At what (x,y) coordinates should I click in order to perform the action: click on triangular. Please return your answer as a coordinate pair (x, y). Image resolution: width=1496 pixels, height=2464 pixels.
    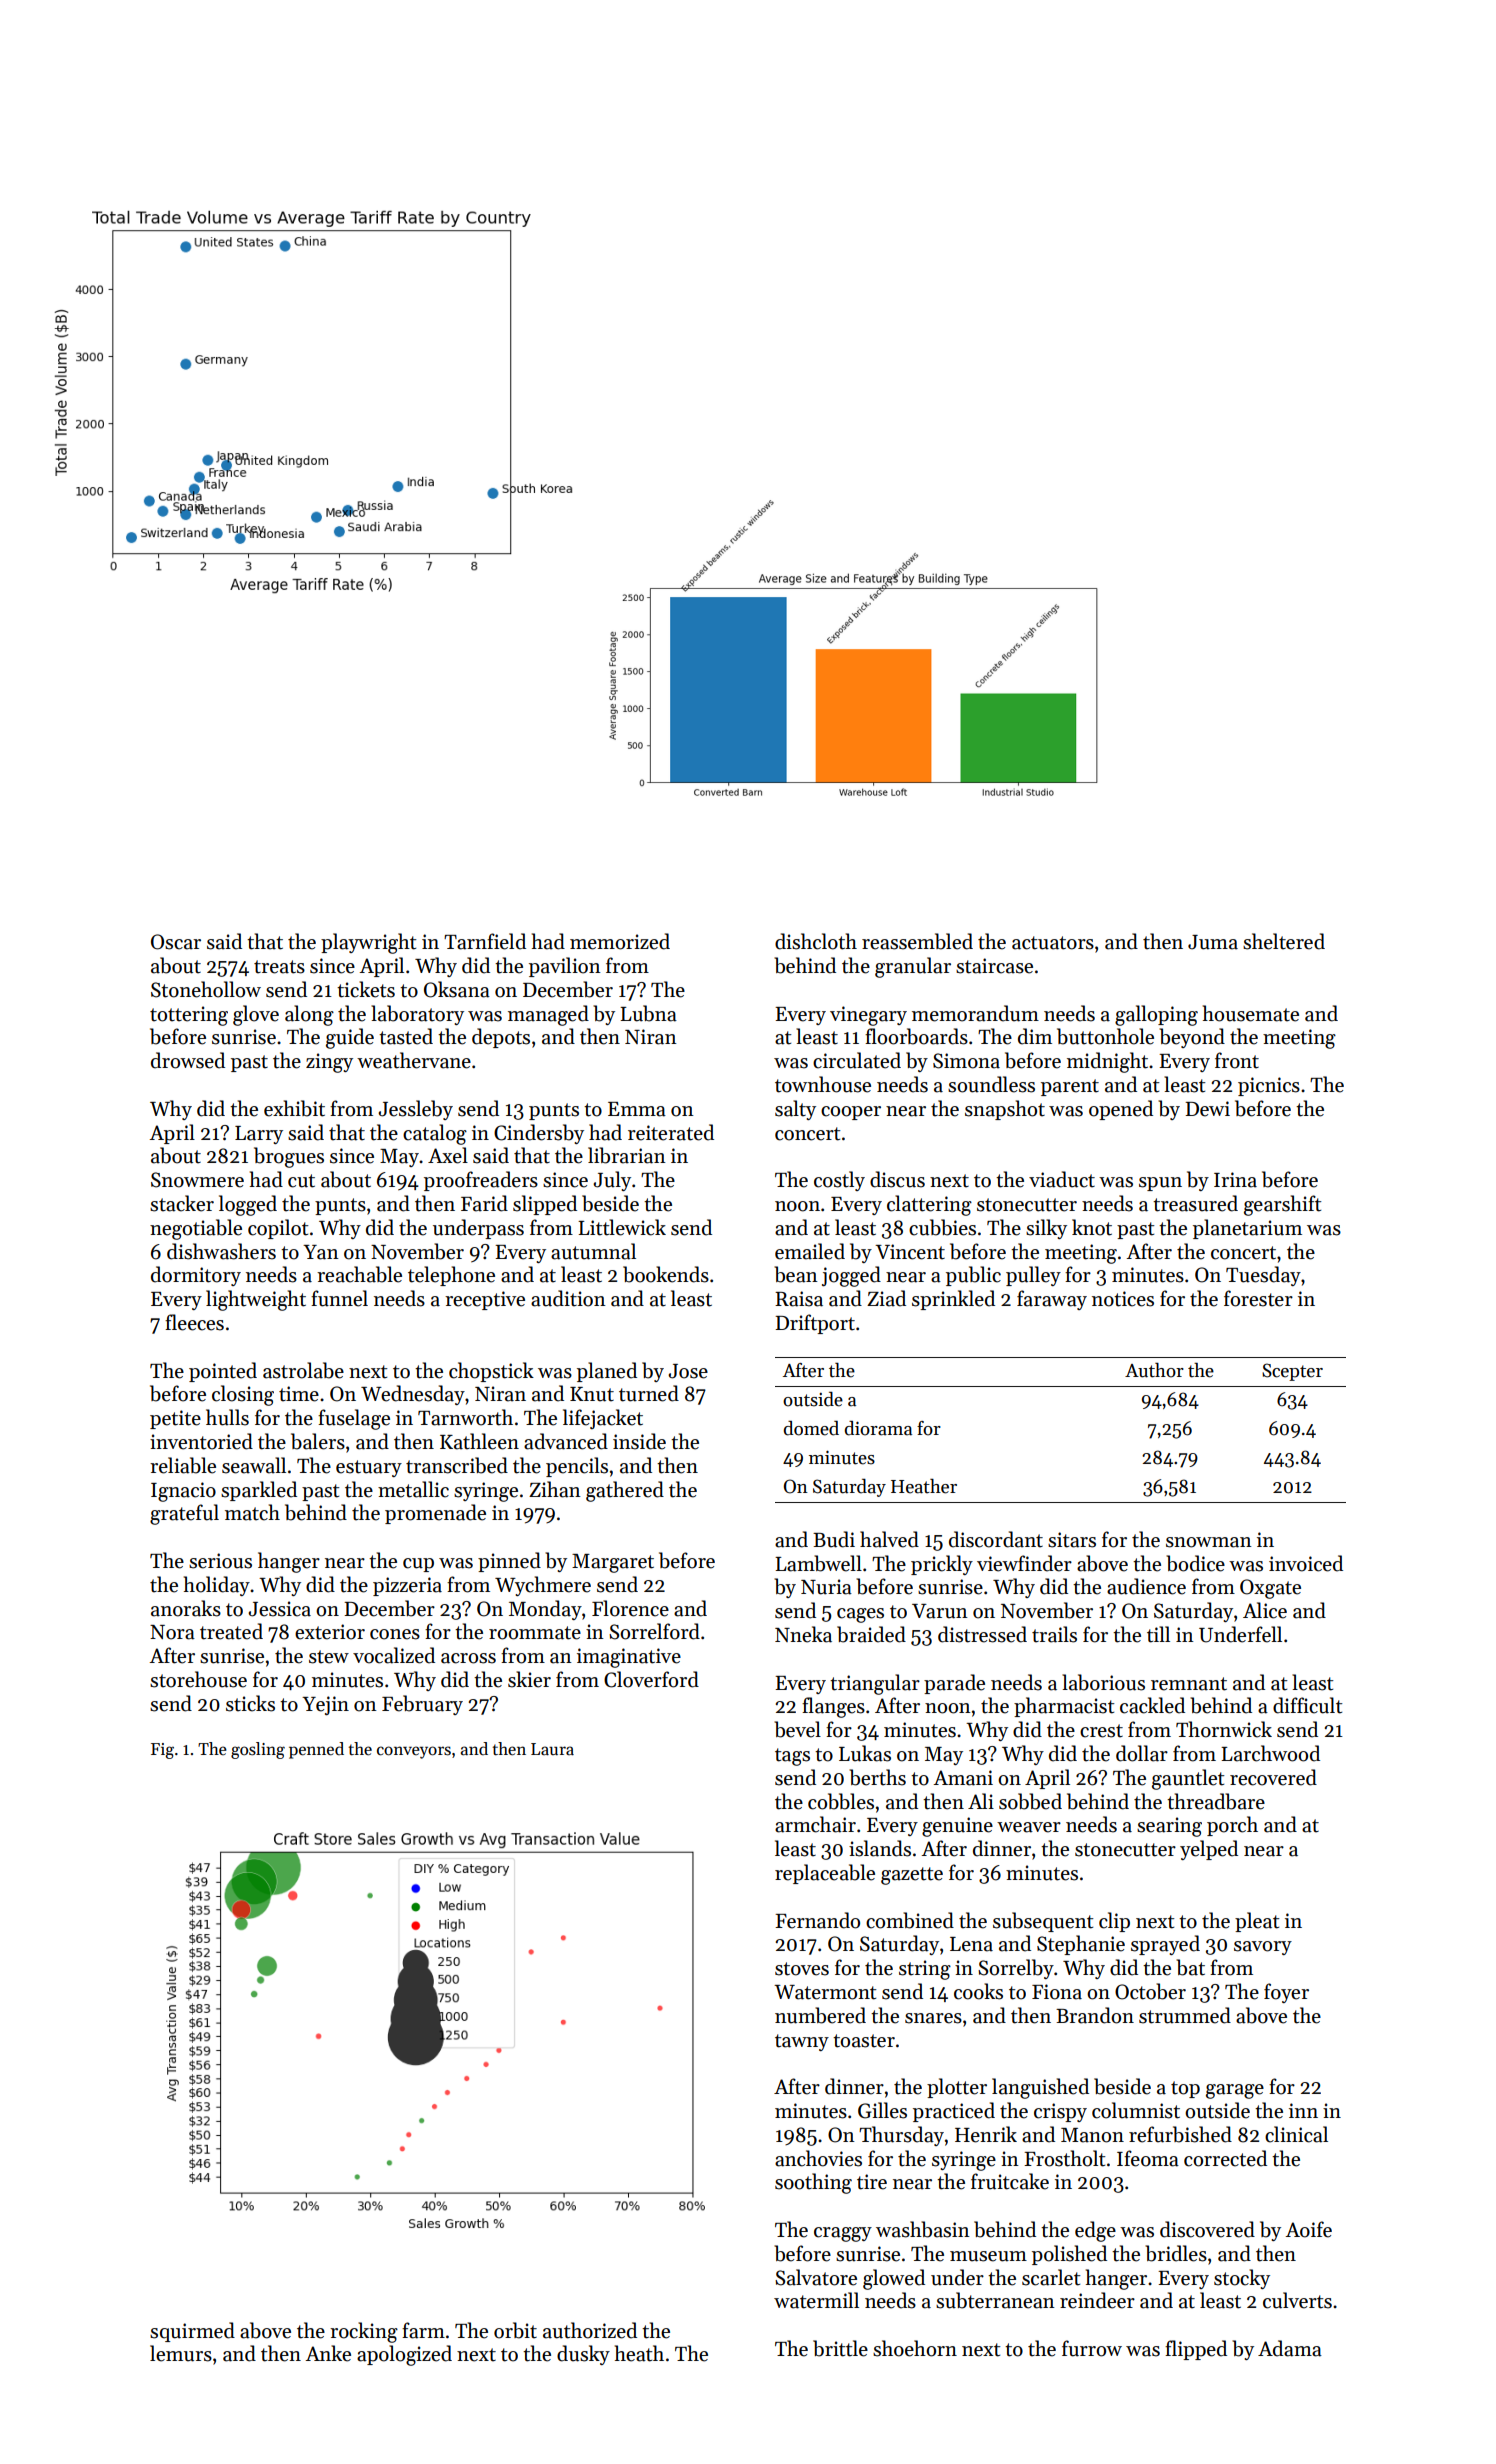
    Looking at the image, I should click on (875, 1684).
